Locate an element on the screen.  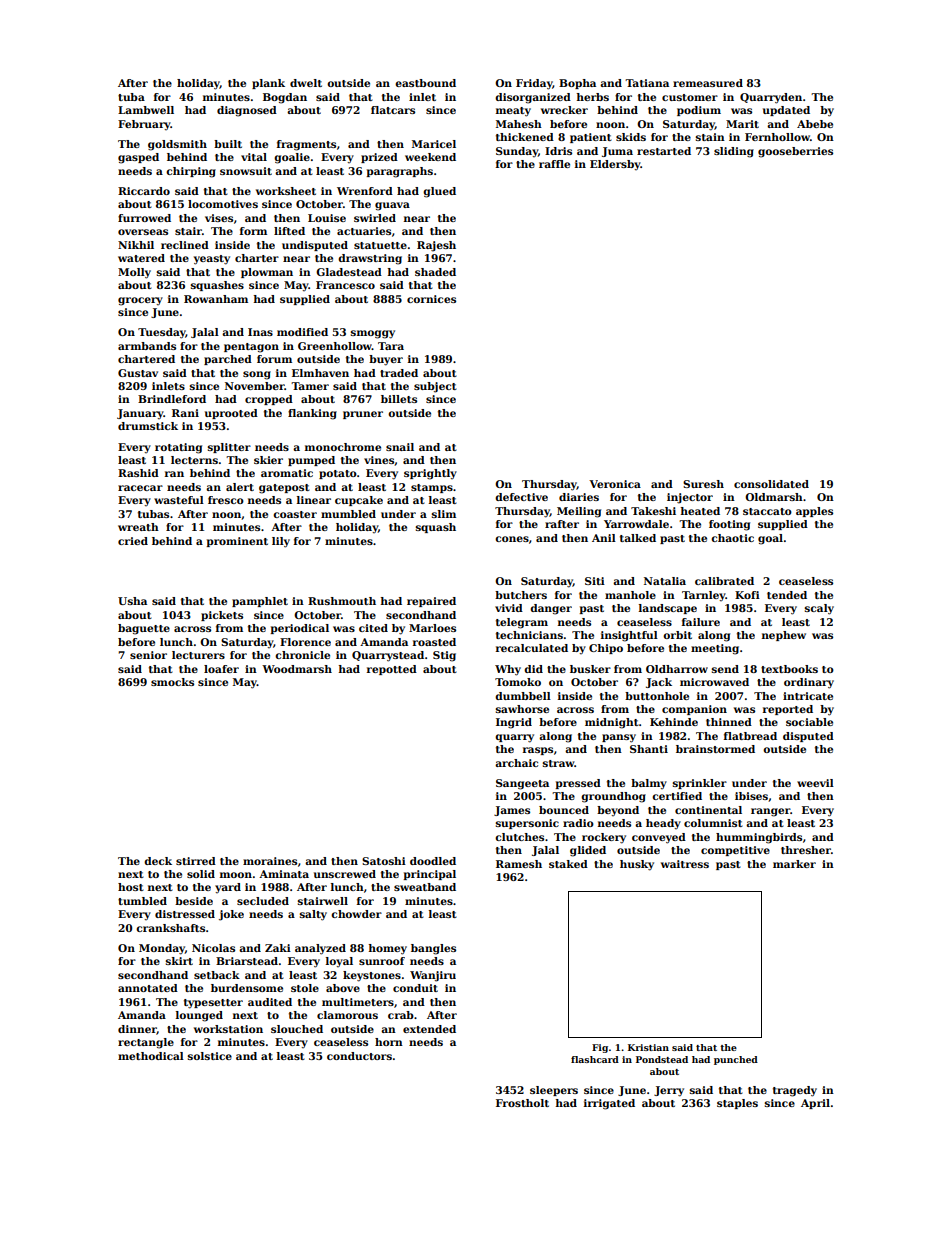
solstice is located at coordinates (210, 1056).
